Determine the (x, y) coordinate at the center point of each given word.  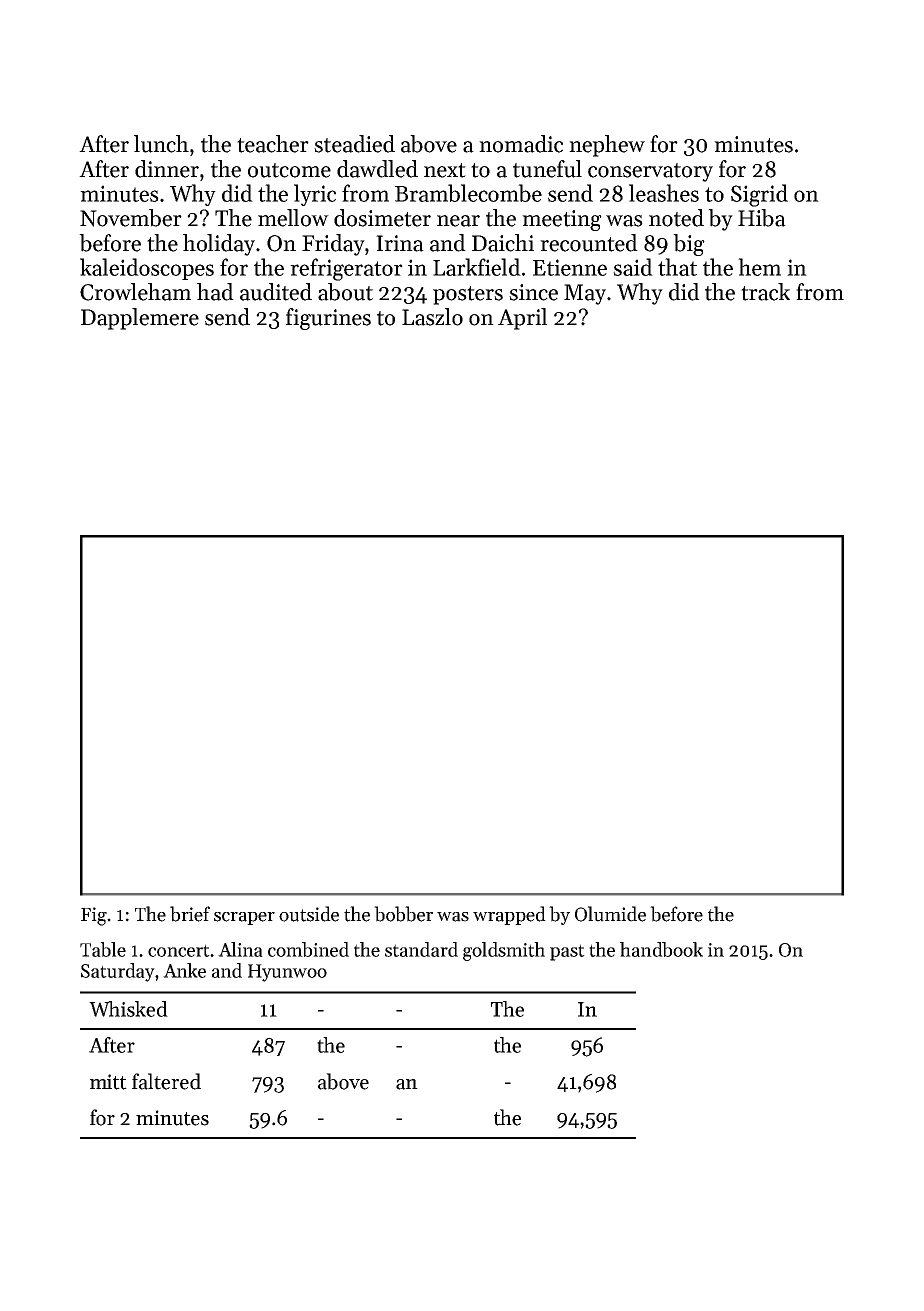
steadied (354, 144)
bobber (403, 914)
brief (190, 914)
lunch (161, 144)
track (765, 292)
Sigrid (759, 195)
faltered (166, 1081)
